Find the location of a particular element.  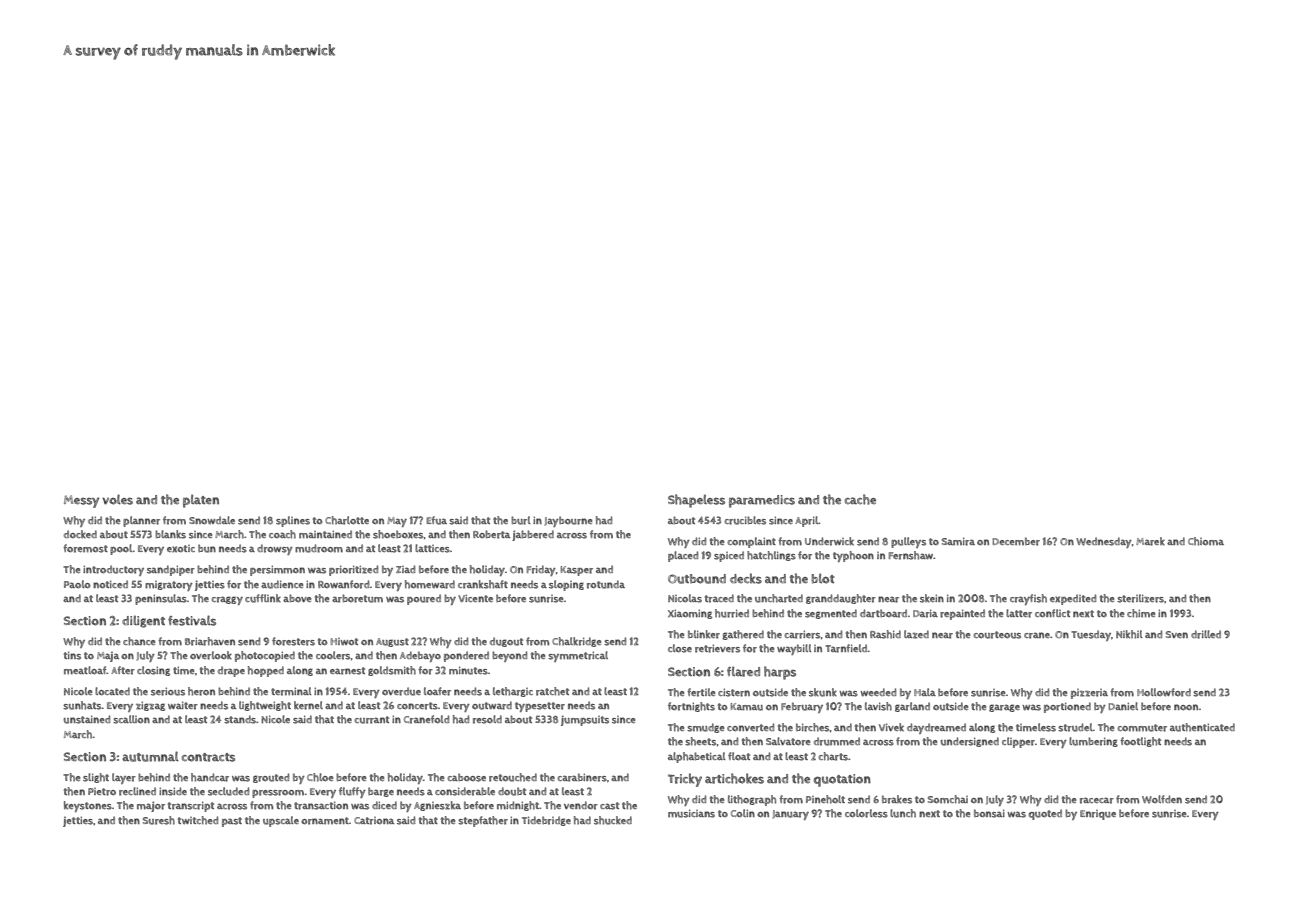

paramedics is located at coordinates (762, 501).
